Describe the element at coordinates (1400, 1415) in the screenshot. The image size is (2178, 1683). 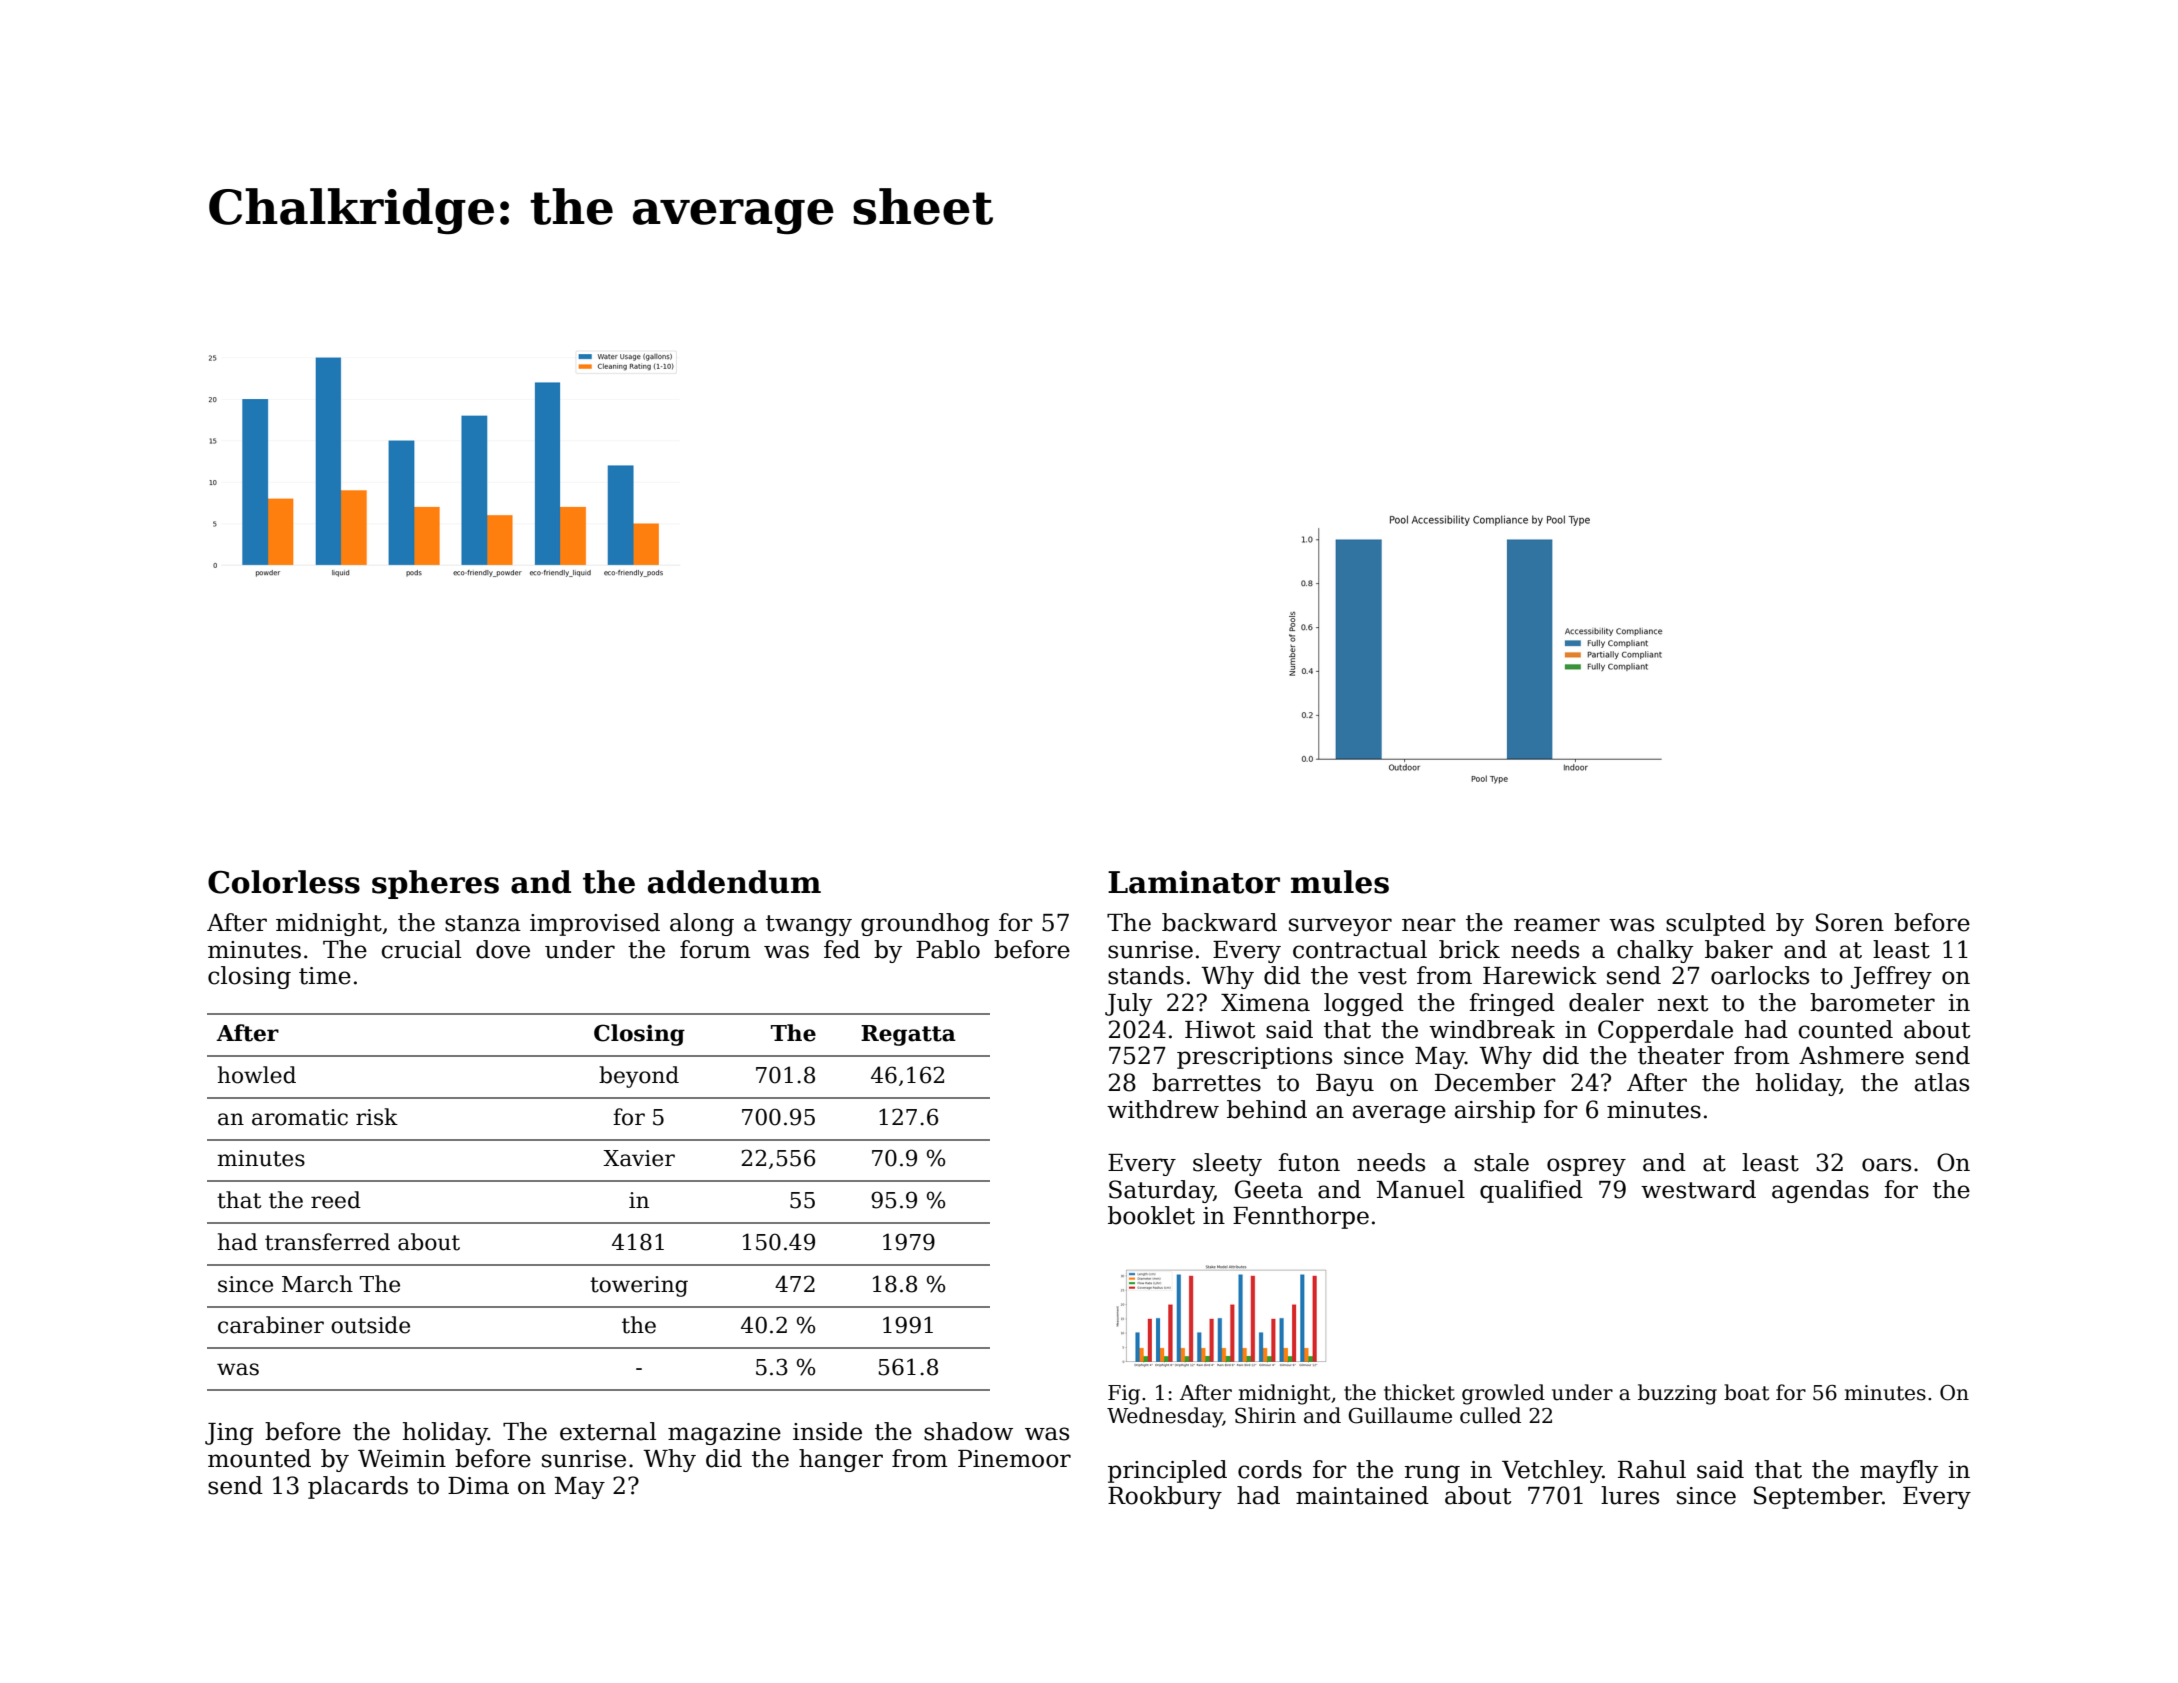
I see `Guillaume` at that location.
